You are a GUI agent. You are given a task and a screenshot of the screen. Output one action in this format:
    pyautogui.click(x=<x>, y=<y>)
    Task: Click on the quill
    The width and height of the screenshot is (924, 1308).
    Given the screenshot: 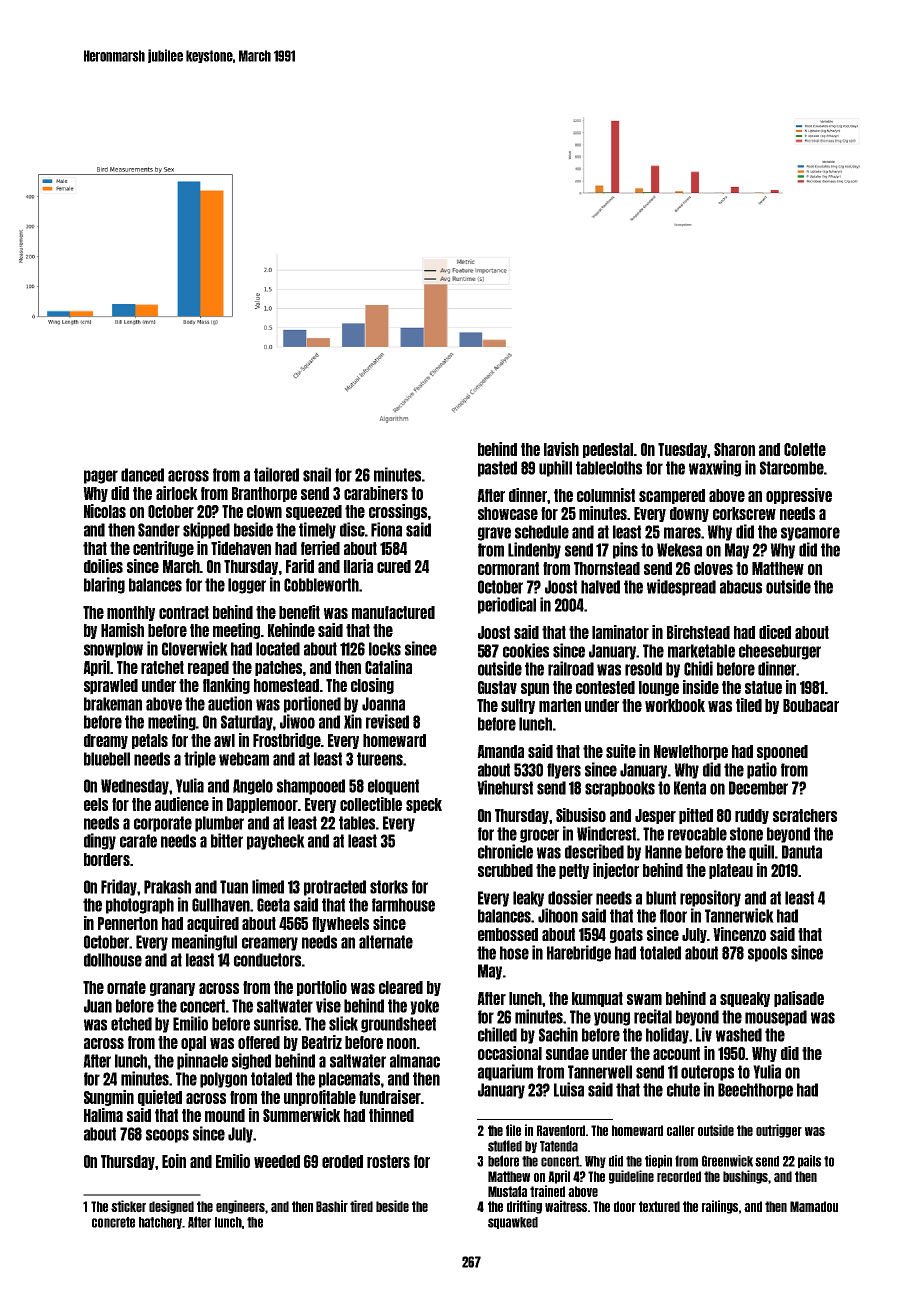 What is the action you would take?
    pyautogui.click(x=761, y=852)
